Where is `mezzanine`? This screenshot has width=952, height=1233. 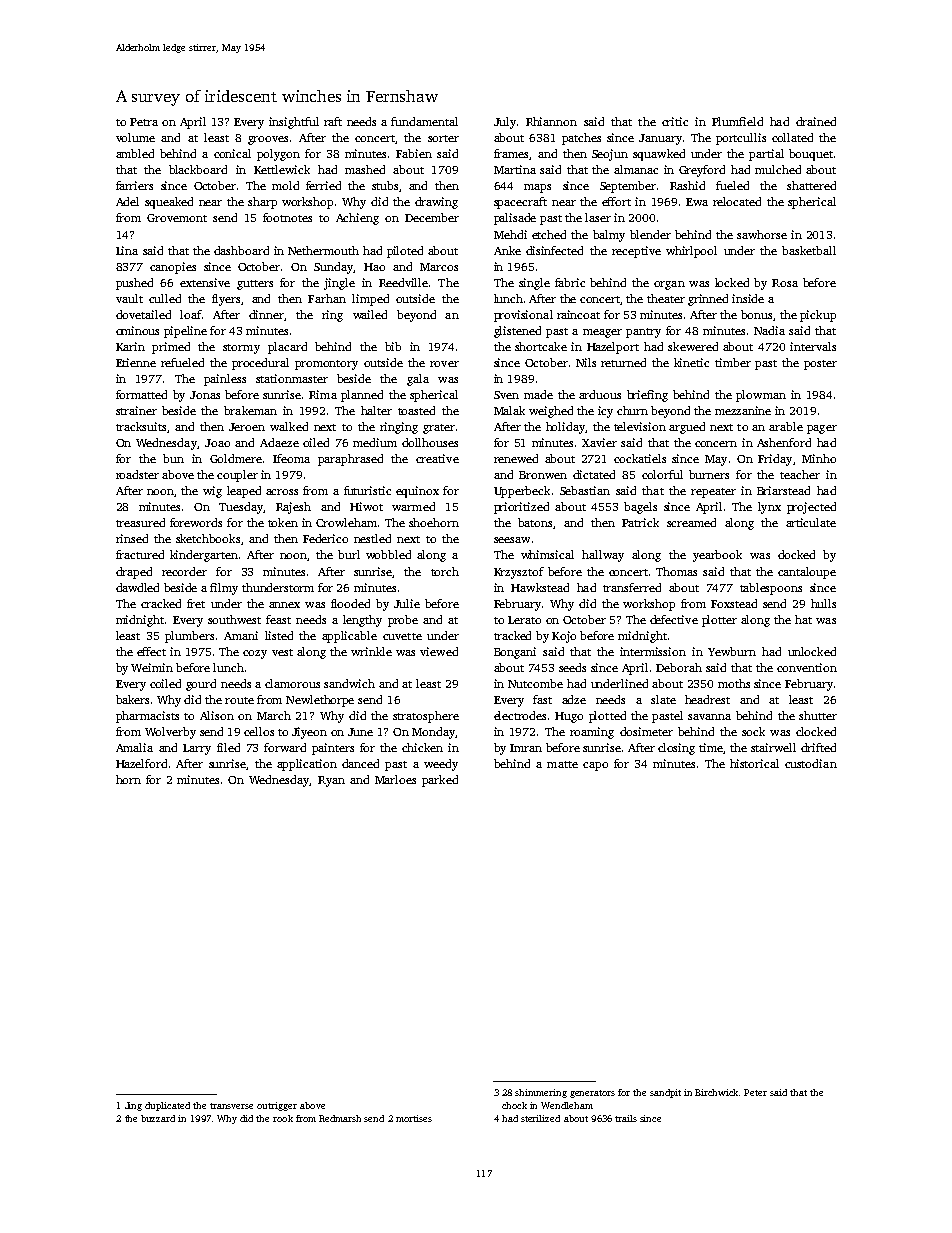 mezzanine is located at coordinates (743, 410).
